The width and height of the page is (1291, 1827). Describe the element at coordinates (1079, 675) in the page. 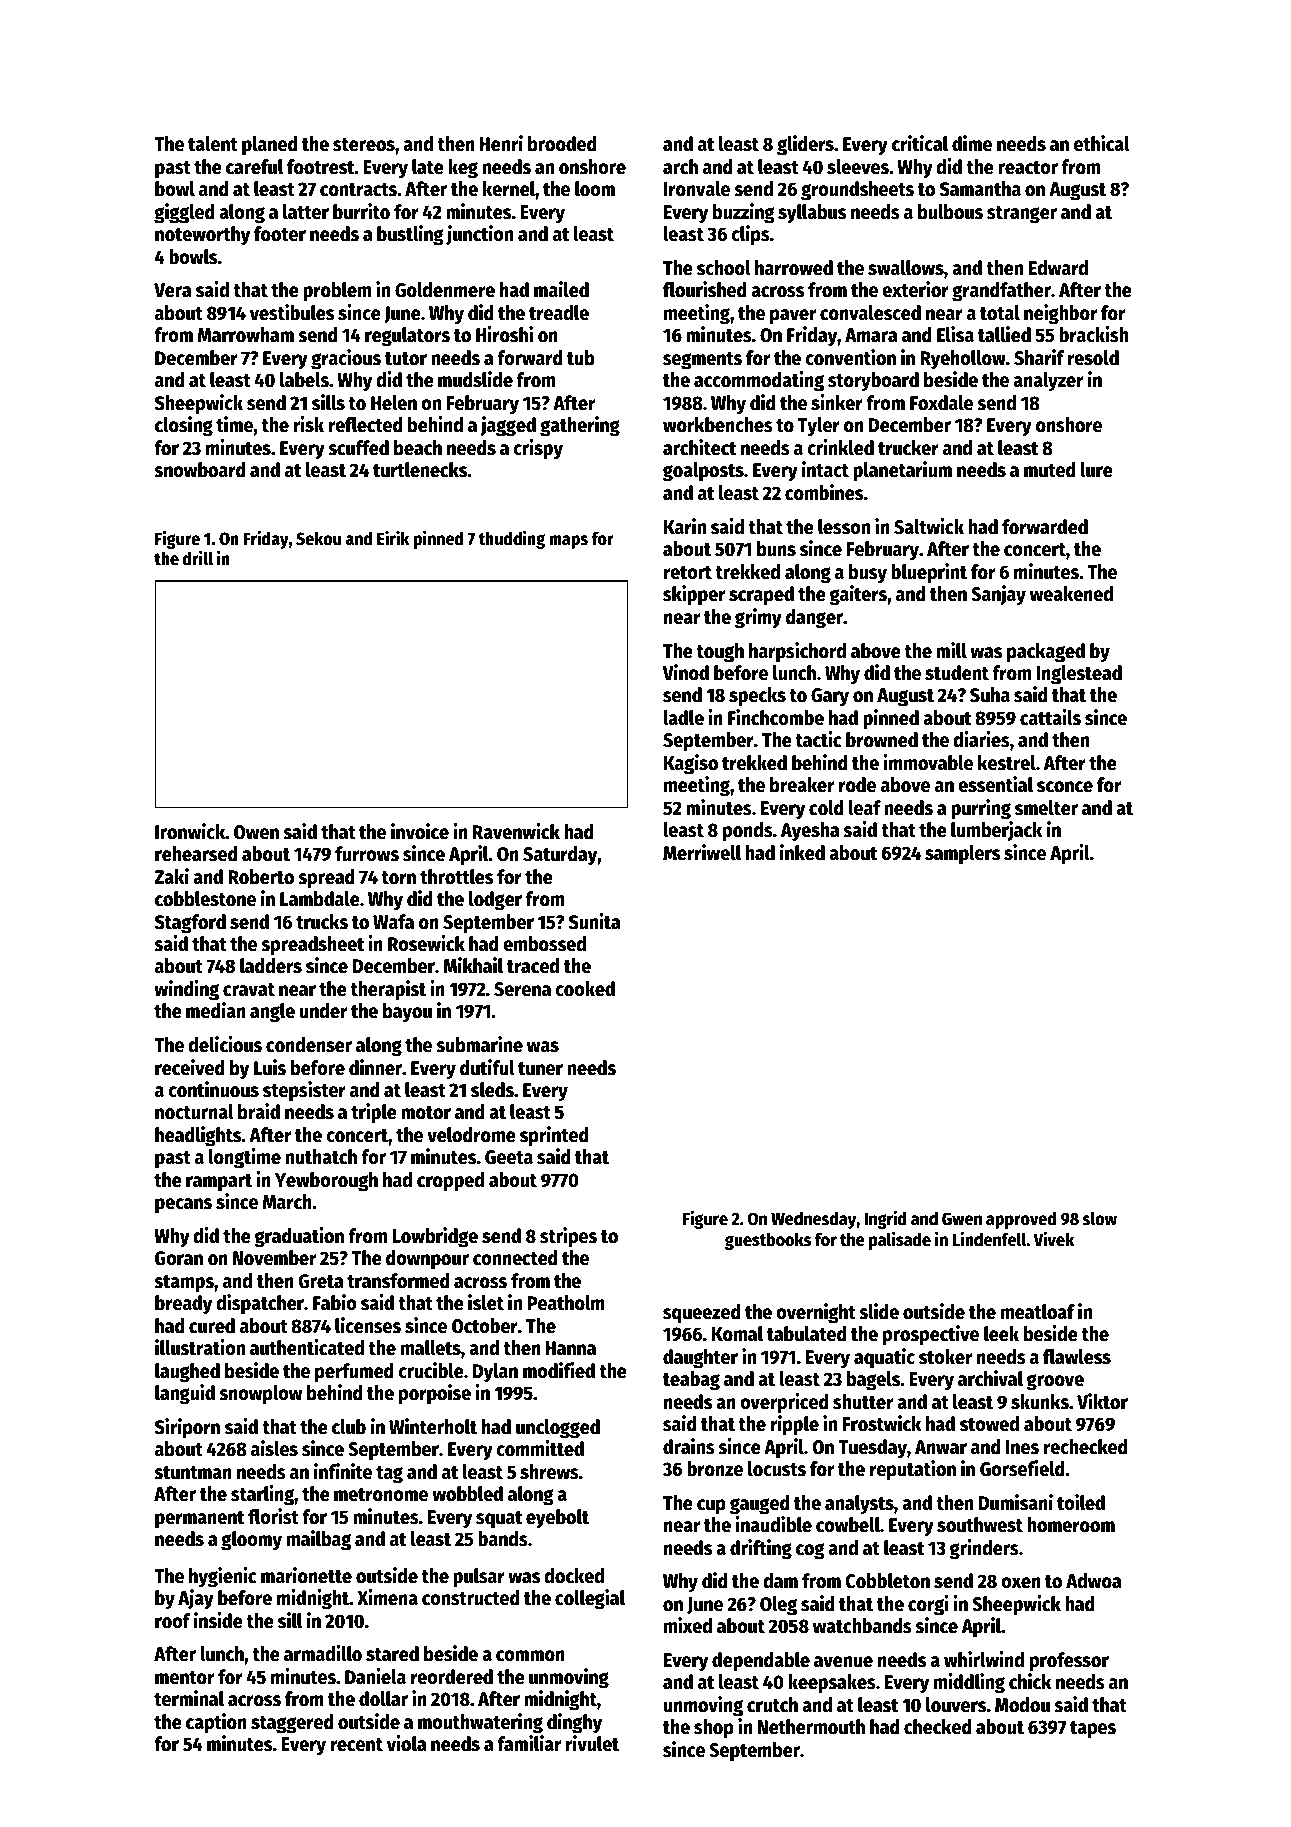

I see `Inglestead` at that location.
